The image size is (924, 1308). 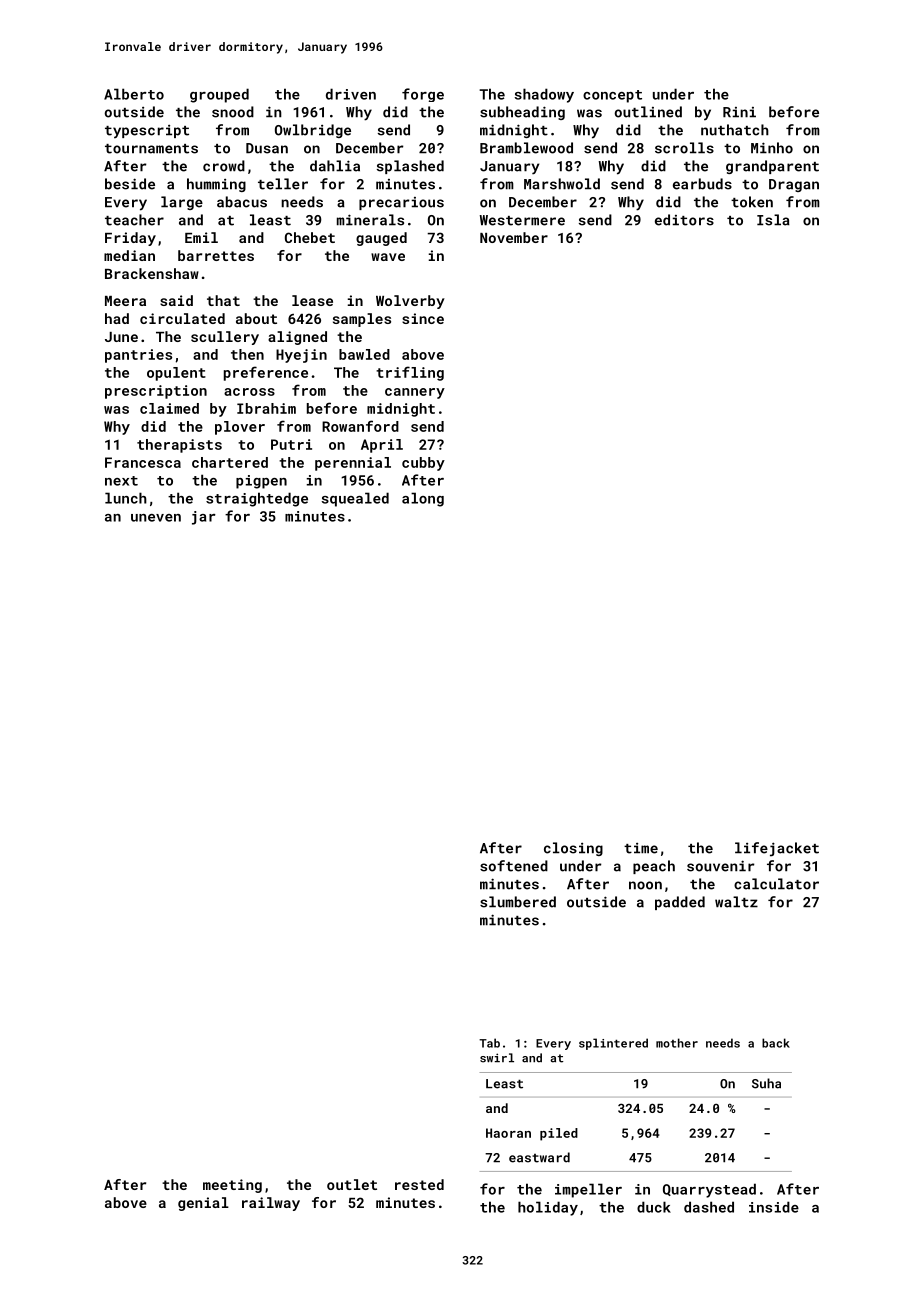 I want to click on Isla, so click(x=773, y=220).
